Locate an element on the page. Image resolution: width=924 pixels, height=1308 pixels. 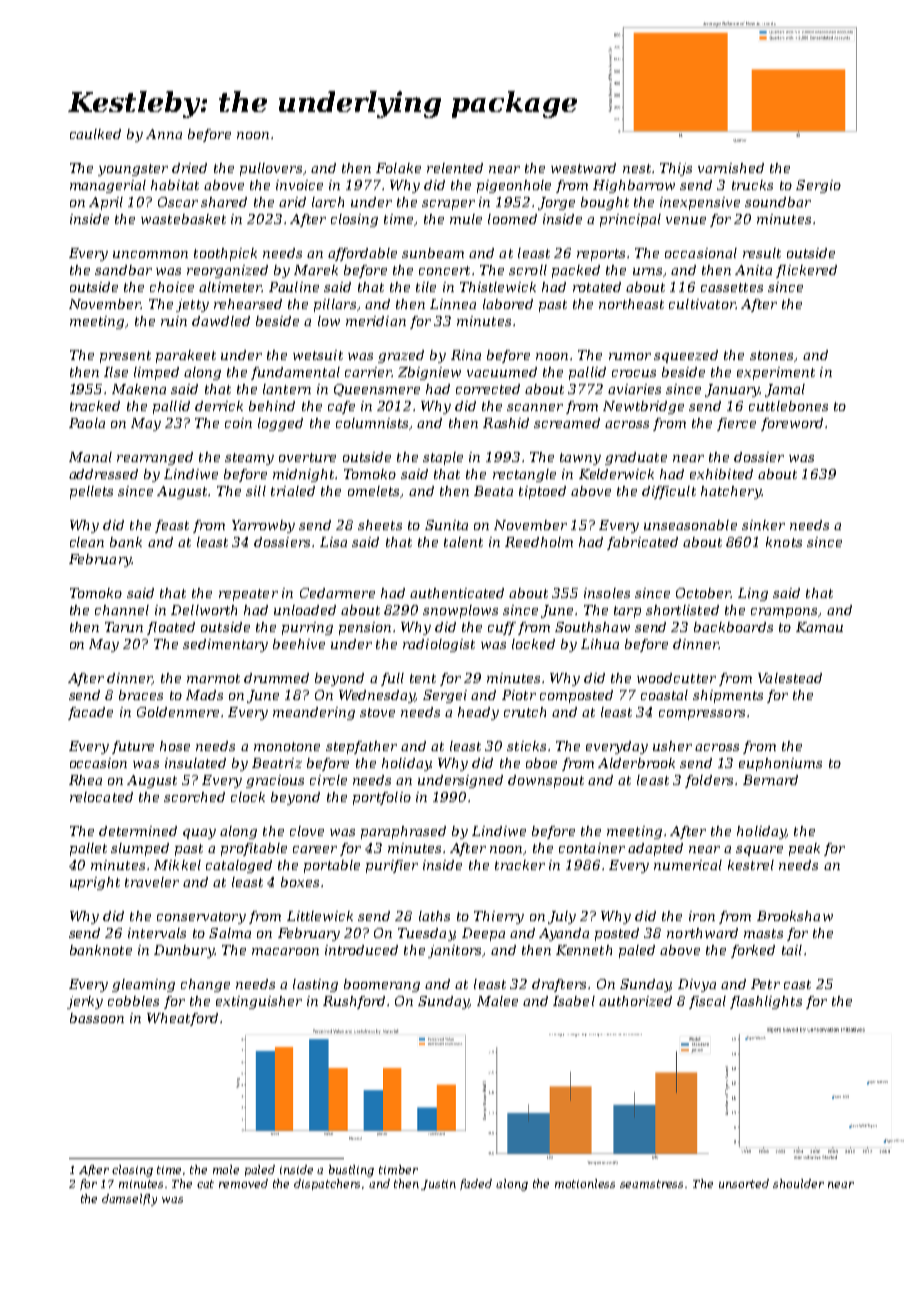
ruin is located at coordinates (174, 321).
